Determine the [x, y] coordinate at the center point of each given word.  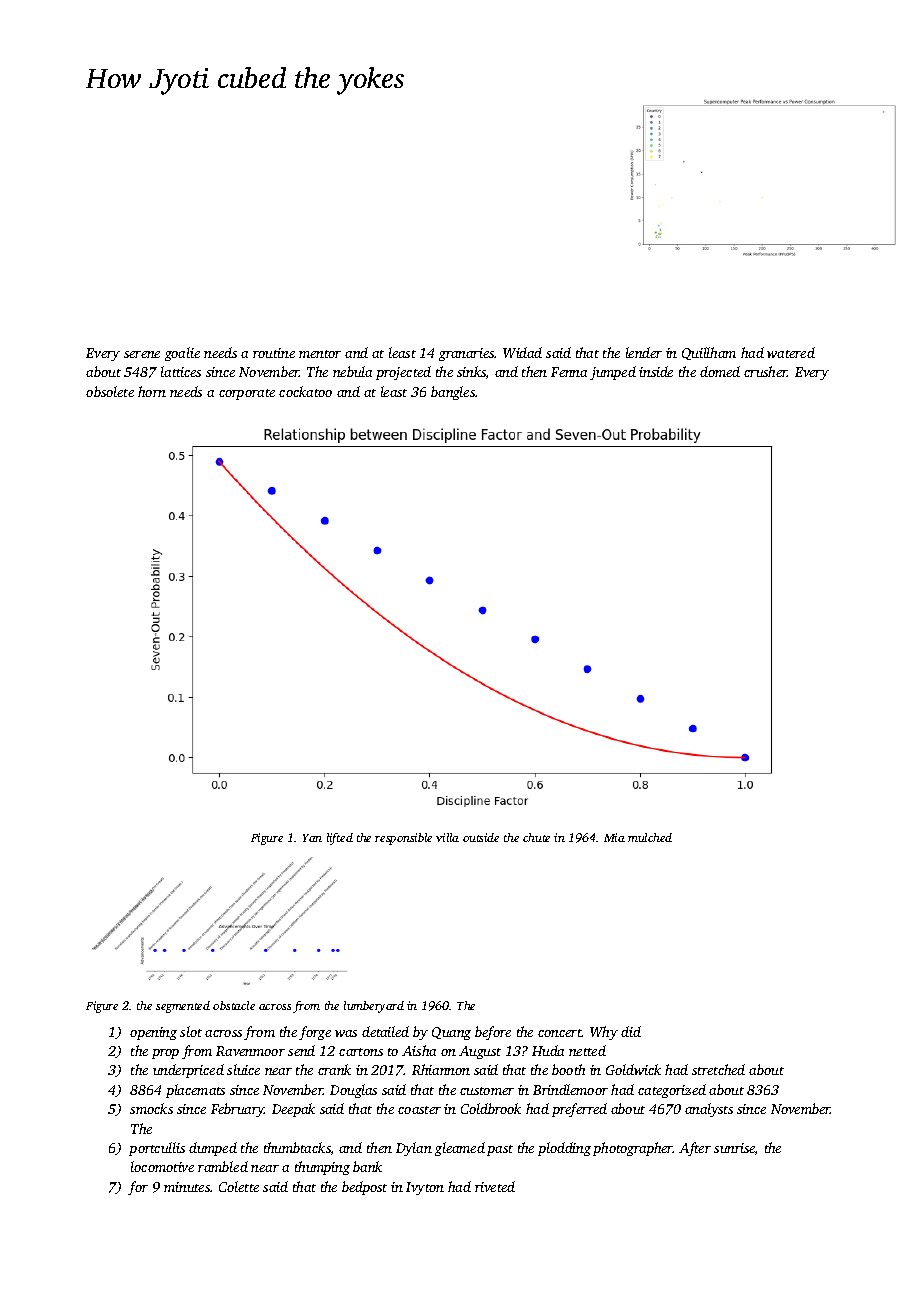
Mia [614, 837]
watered [791, 352]
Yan [312, 838]
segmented [183, 1007]
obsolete [110, 391]
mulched [650, 837]
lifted [340, 839]
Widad [522, 352]
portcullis [157, 1149]
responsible [403, 839]
